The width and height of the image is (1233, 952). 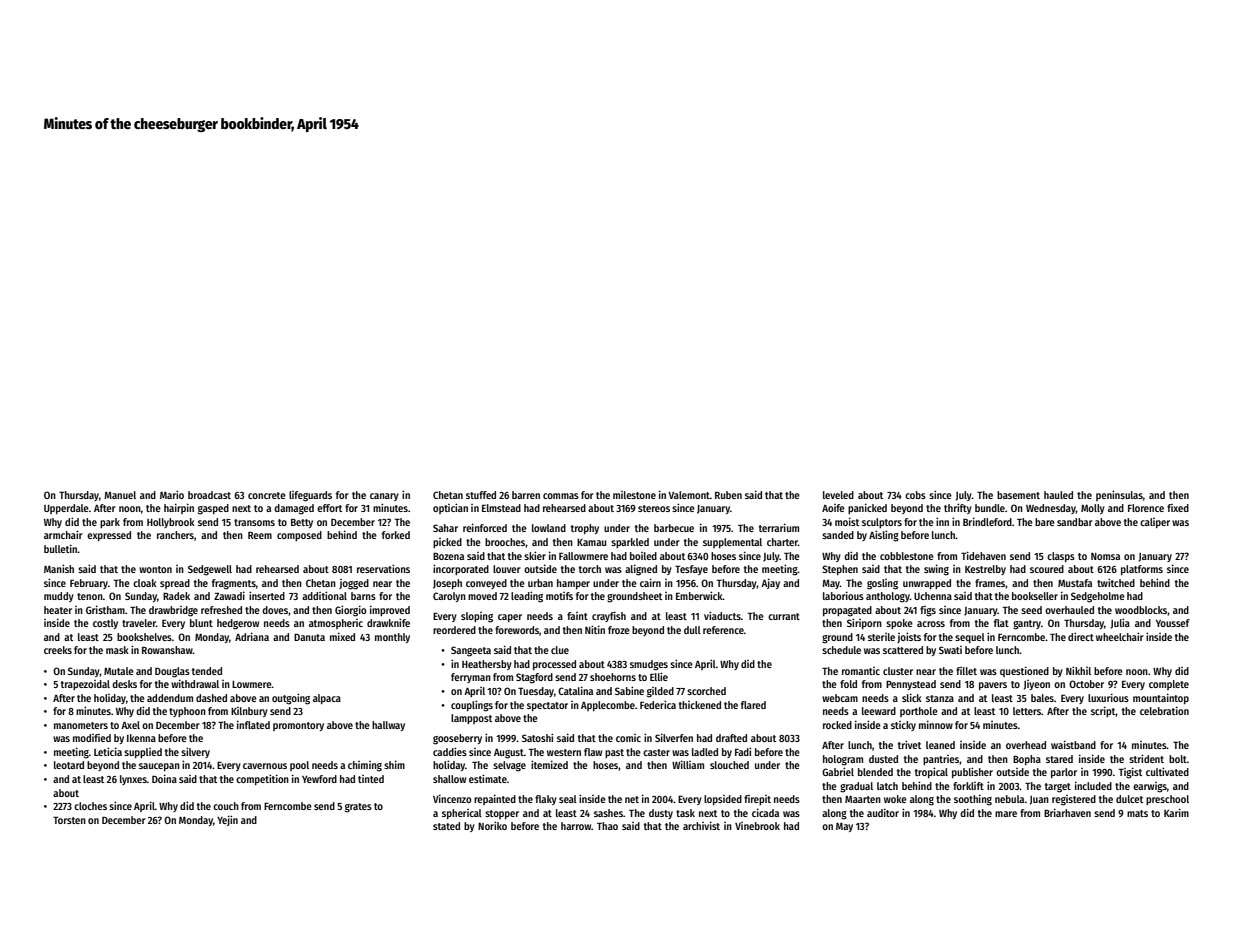 What do you see at coordinates (383, 568) in the image?
I see `reservations` at bounding box center [383, 568].
